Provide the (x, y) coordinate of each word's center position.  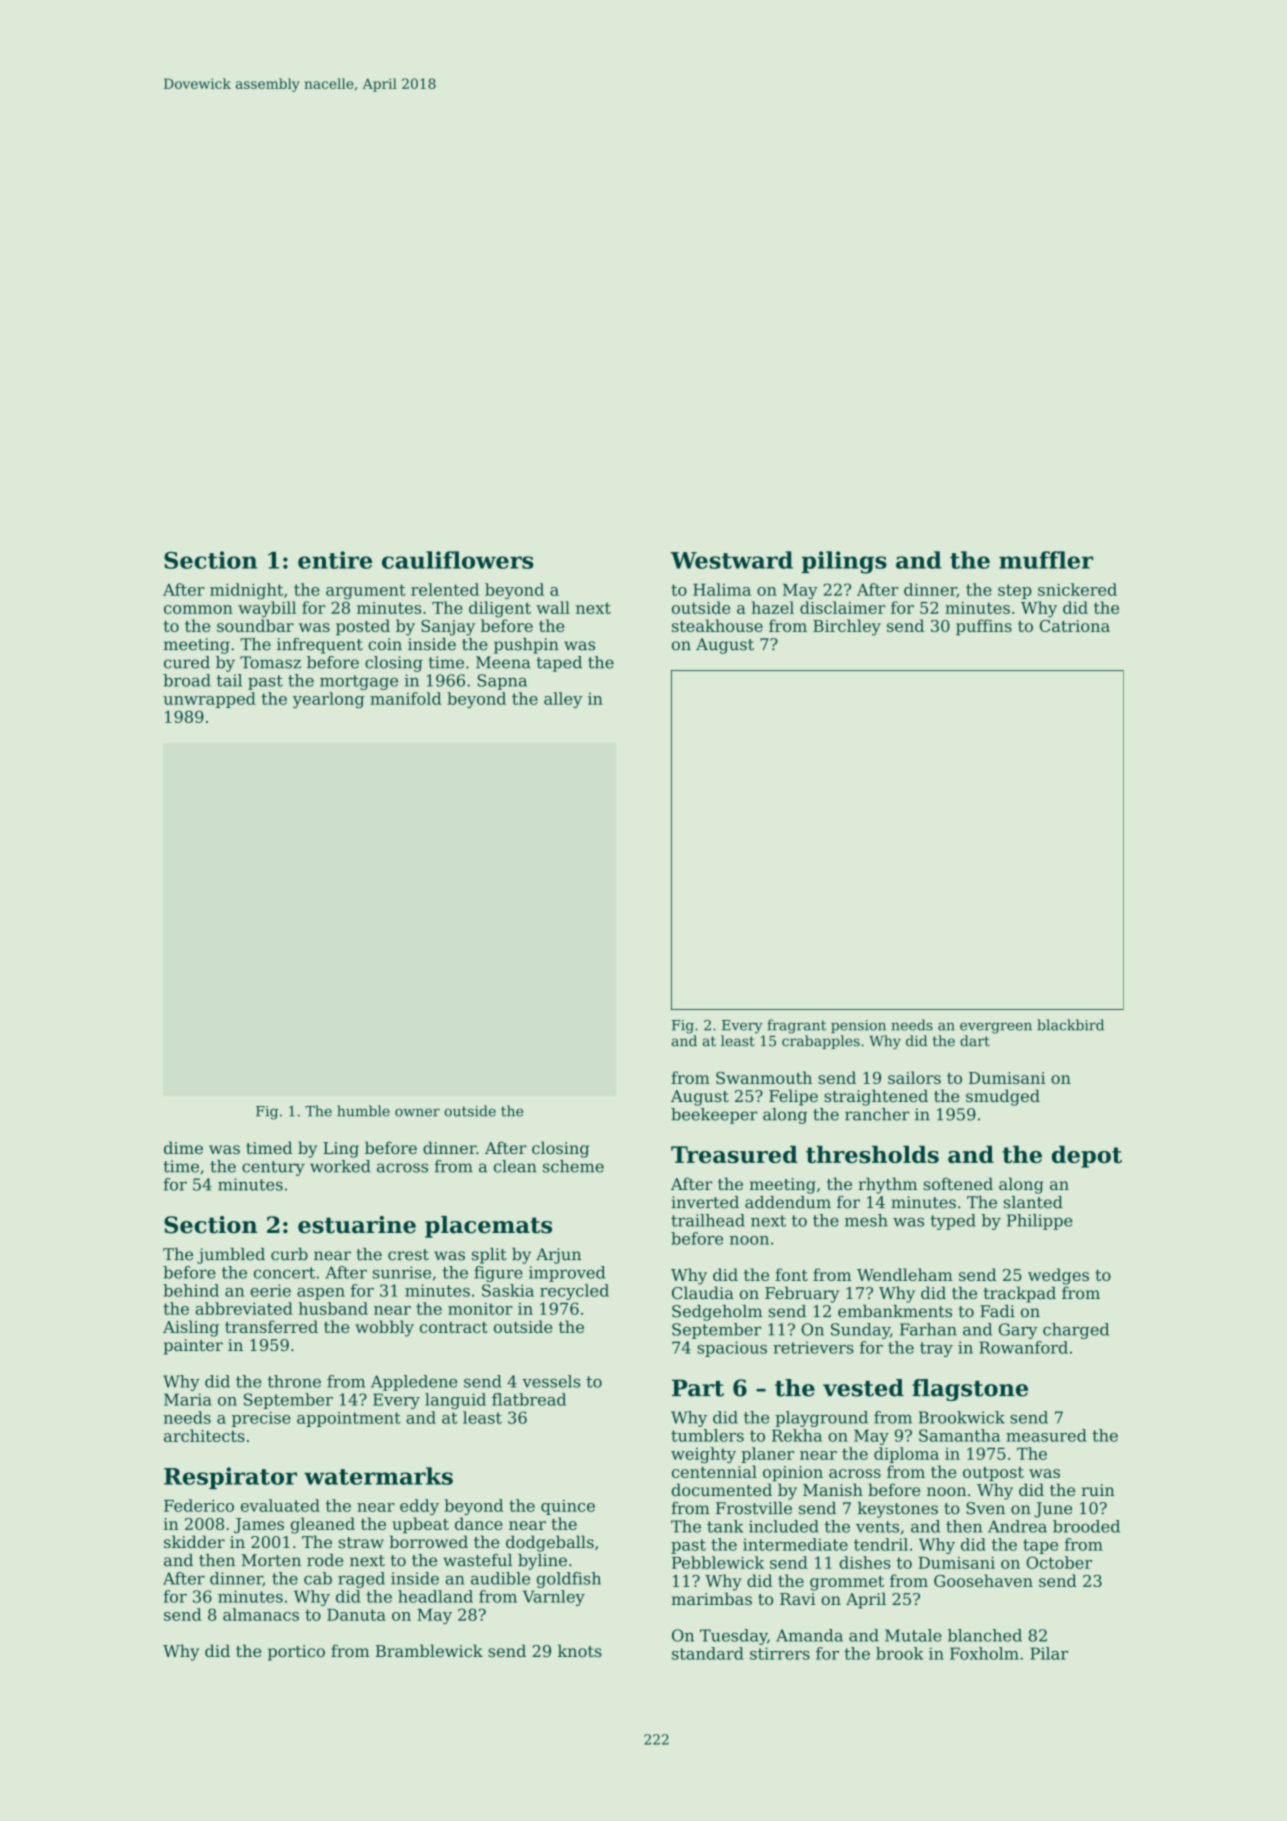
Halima (722, 589)
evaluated (280, 1505)
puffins (984, 627)
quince (568, 1507)
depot (1087, 1157)
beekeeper (714, 1116)
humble (363, 1111)
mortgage (359, 682)
